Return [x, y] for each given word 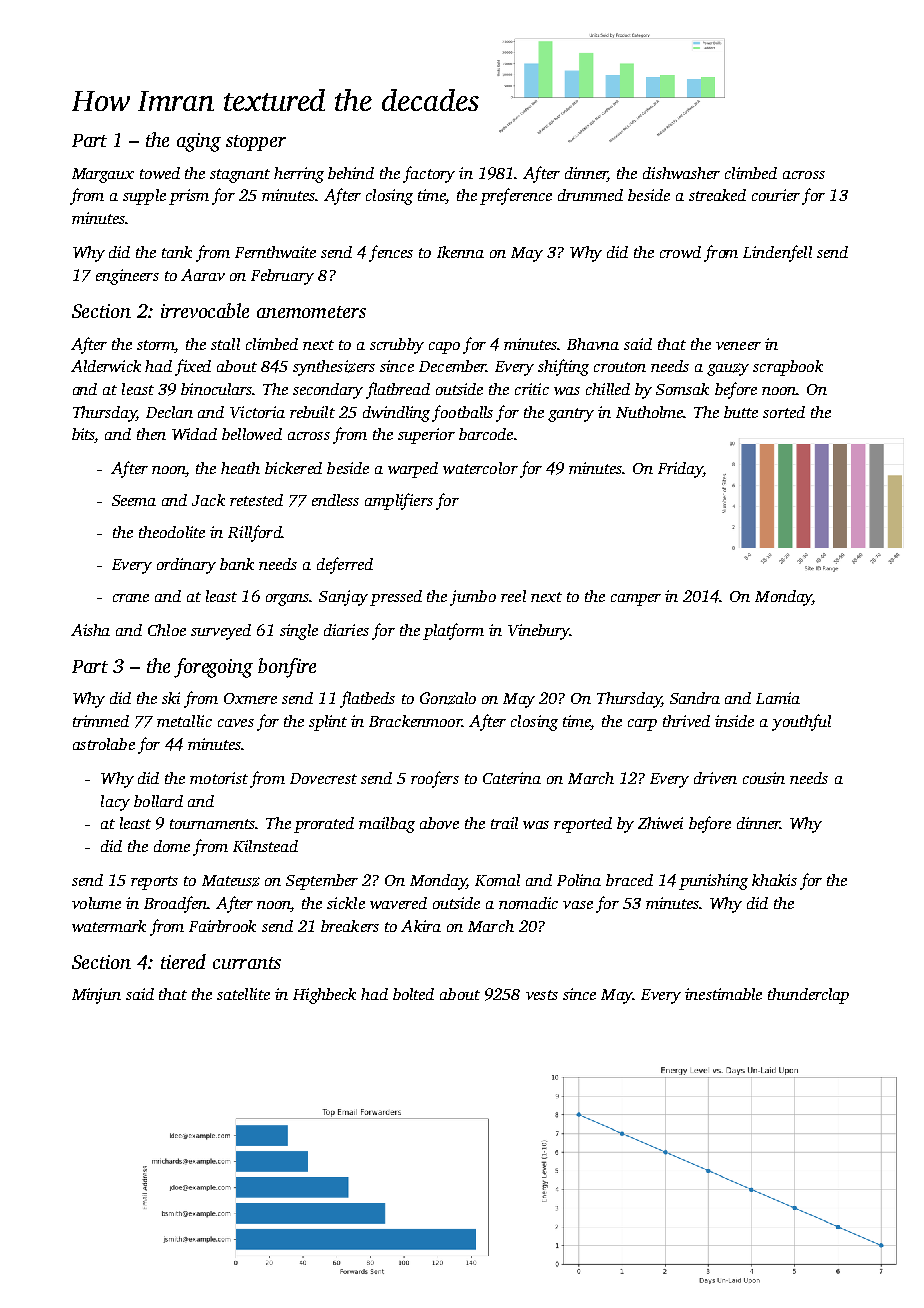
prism [189, 197]
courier [776, 195]
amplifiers [399, 501]
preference [516, 196]
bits [83, 435]
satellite [243, 994]
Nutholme [650, 412]
